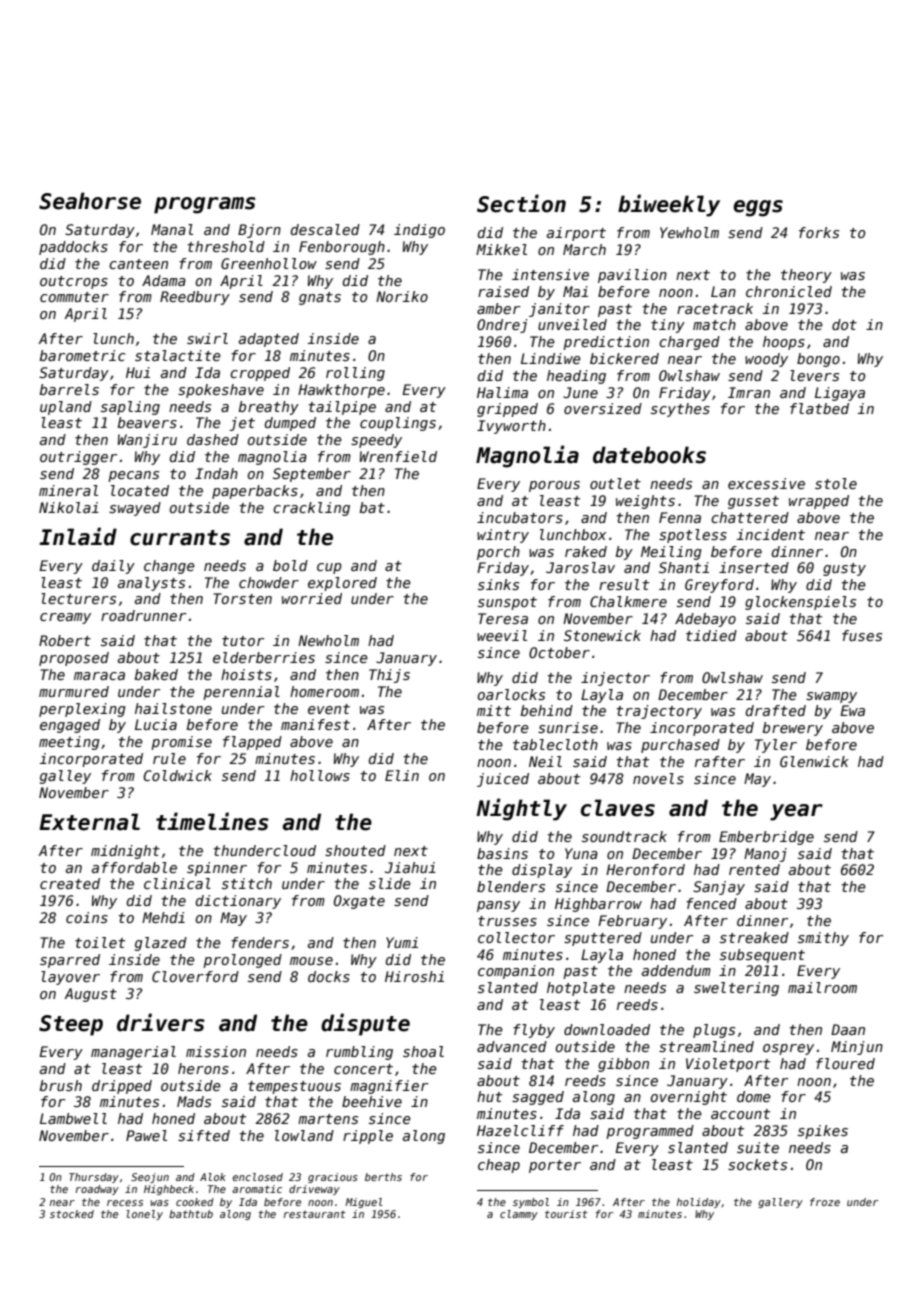  Describe the element at coordinates (511, 694) in the screenshot. I see `oarlocks` at that location.
